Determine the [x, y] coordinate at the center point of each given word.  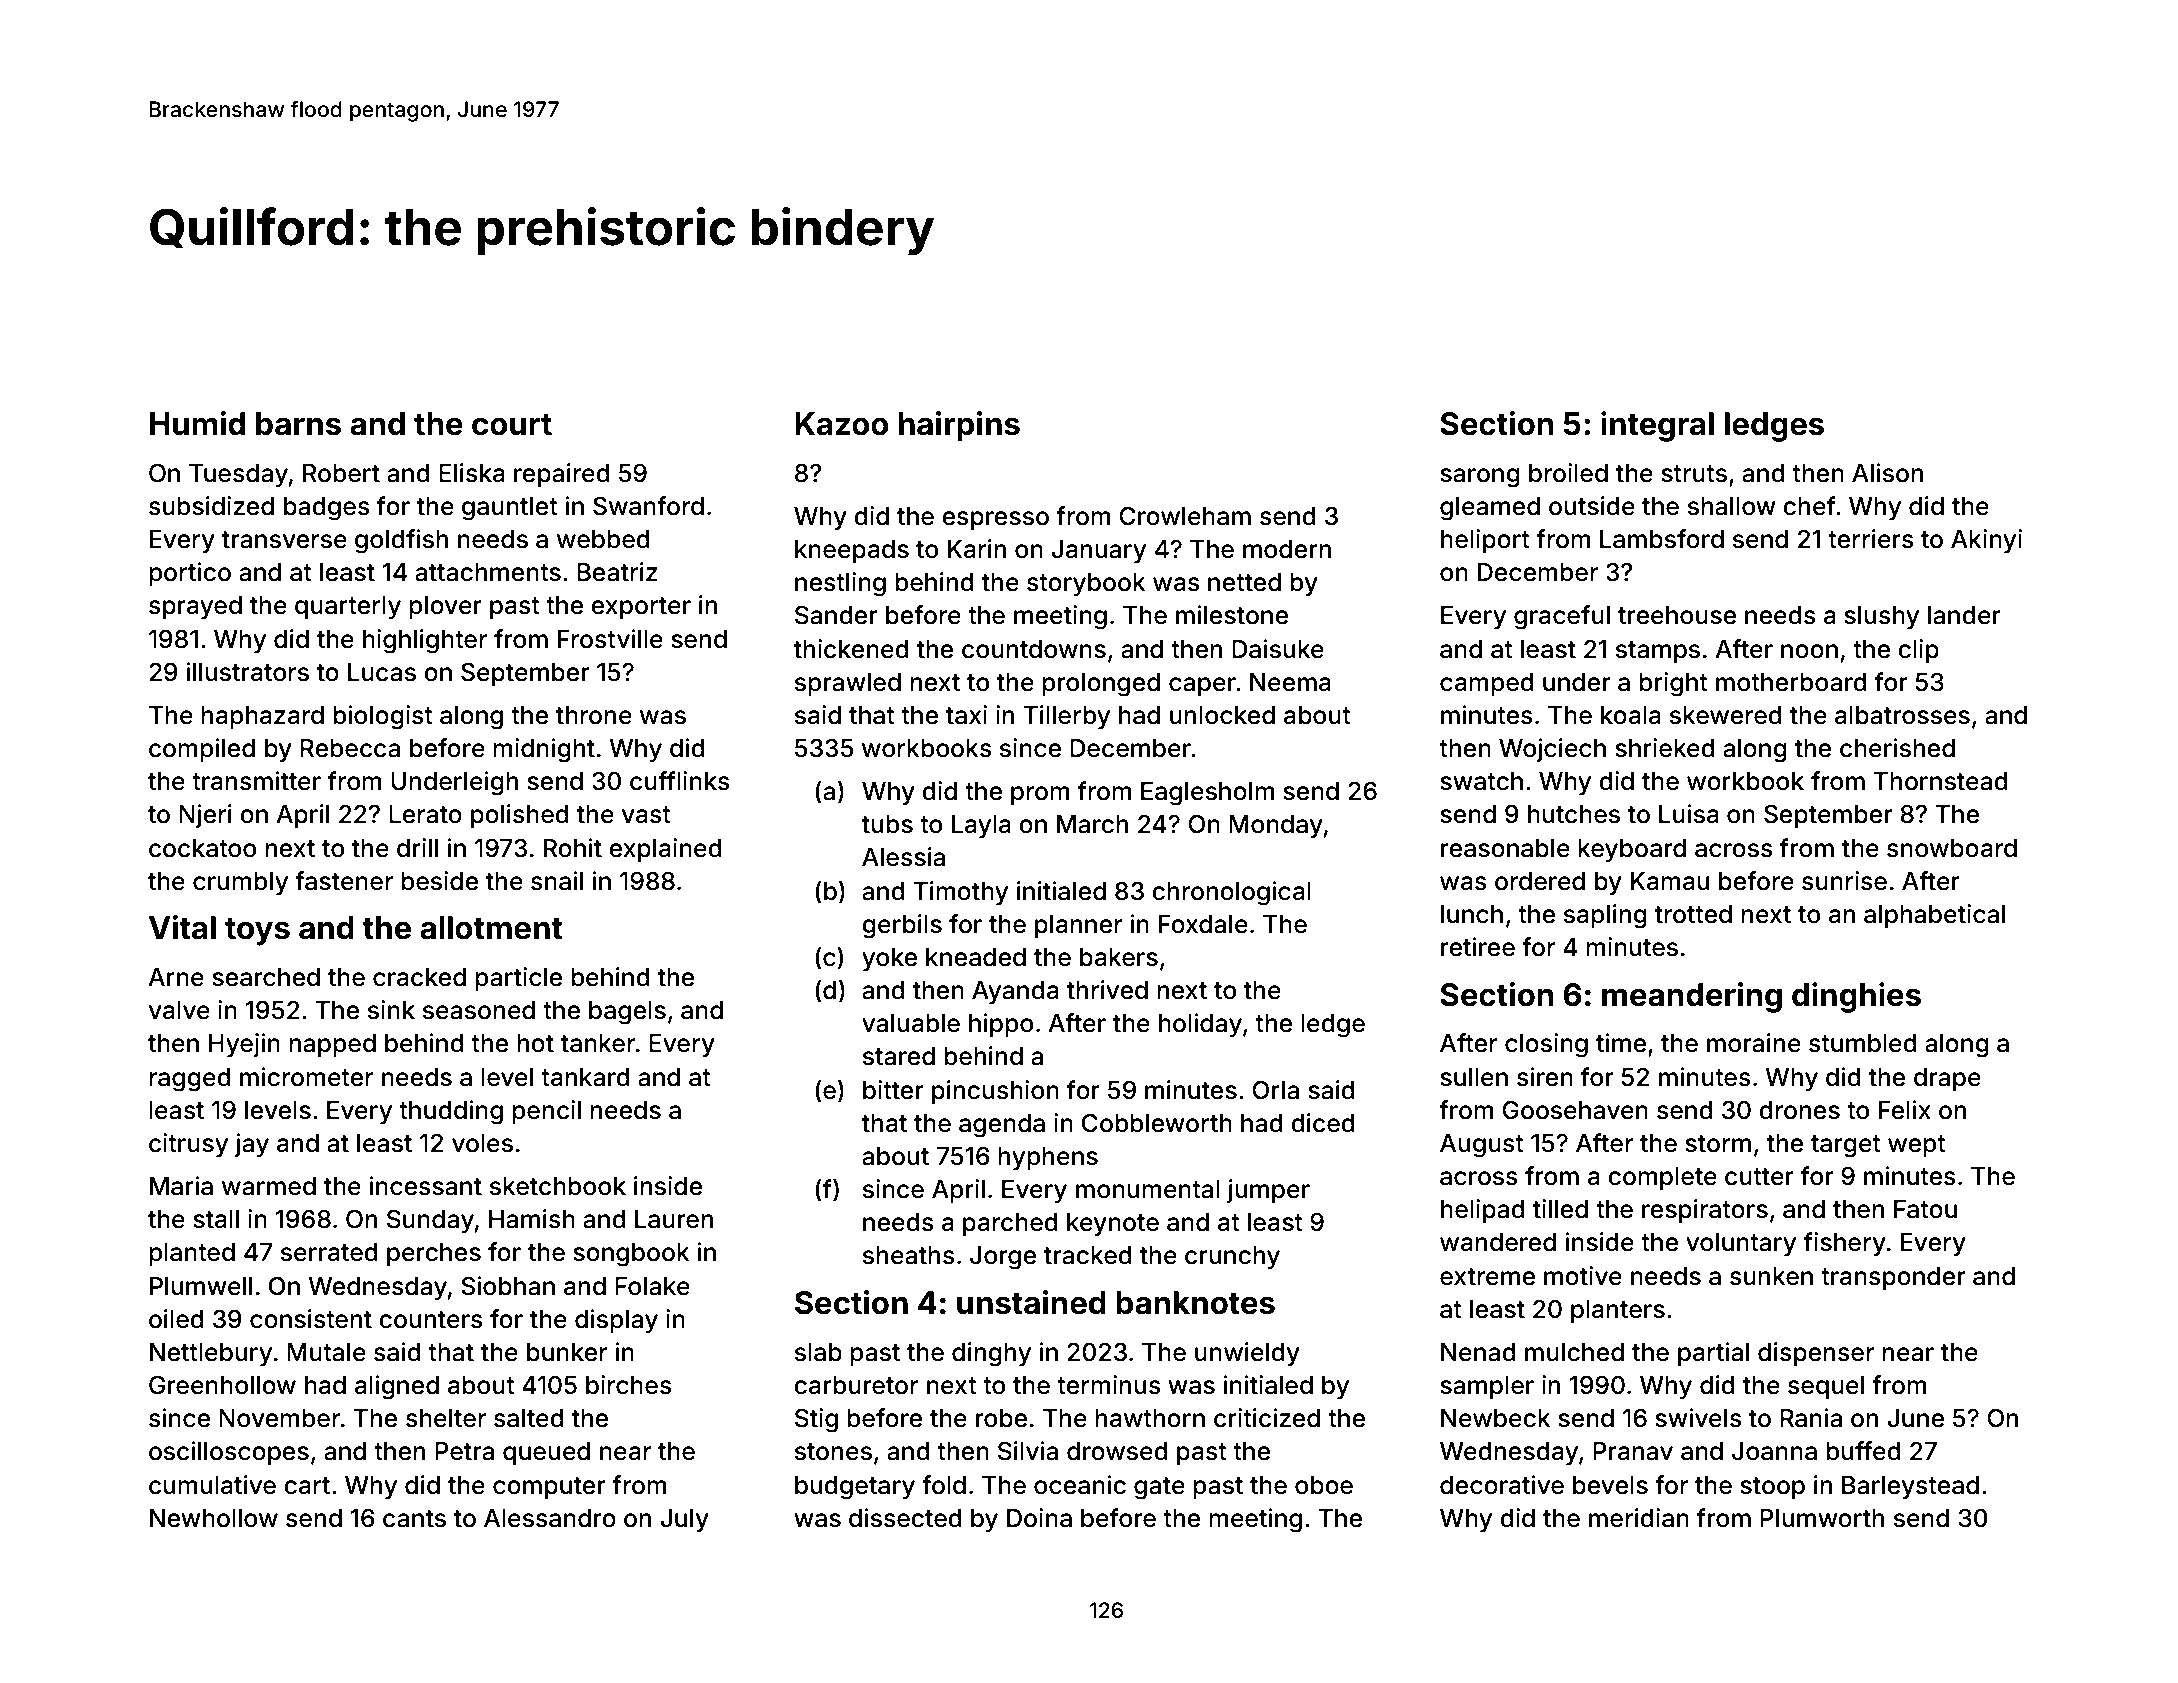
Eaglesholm [1208, 794]
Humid [197, 423]
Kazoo [842, 424]
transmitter [256, 781]
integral [1657, 426]
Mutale [326, 1352]
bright [1673, 684]
